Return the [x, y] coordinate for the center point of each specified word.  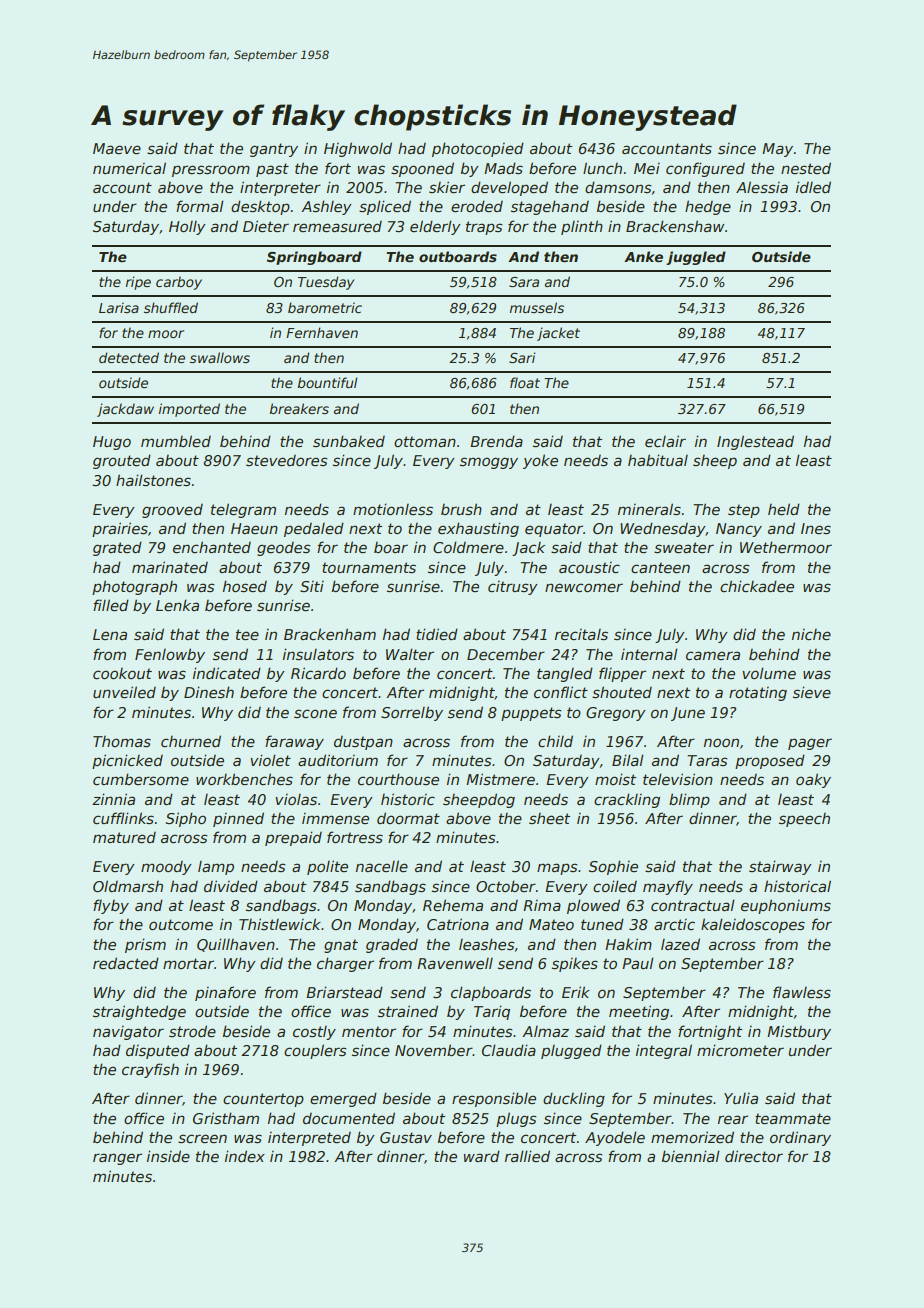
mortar [188, 963]
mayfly [668, 887]
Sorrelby [412, 713]
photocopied [478, 149]
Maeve [117, 148]
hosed [245, 586]
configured [705, 169]
